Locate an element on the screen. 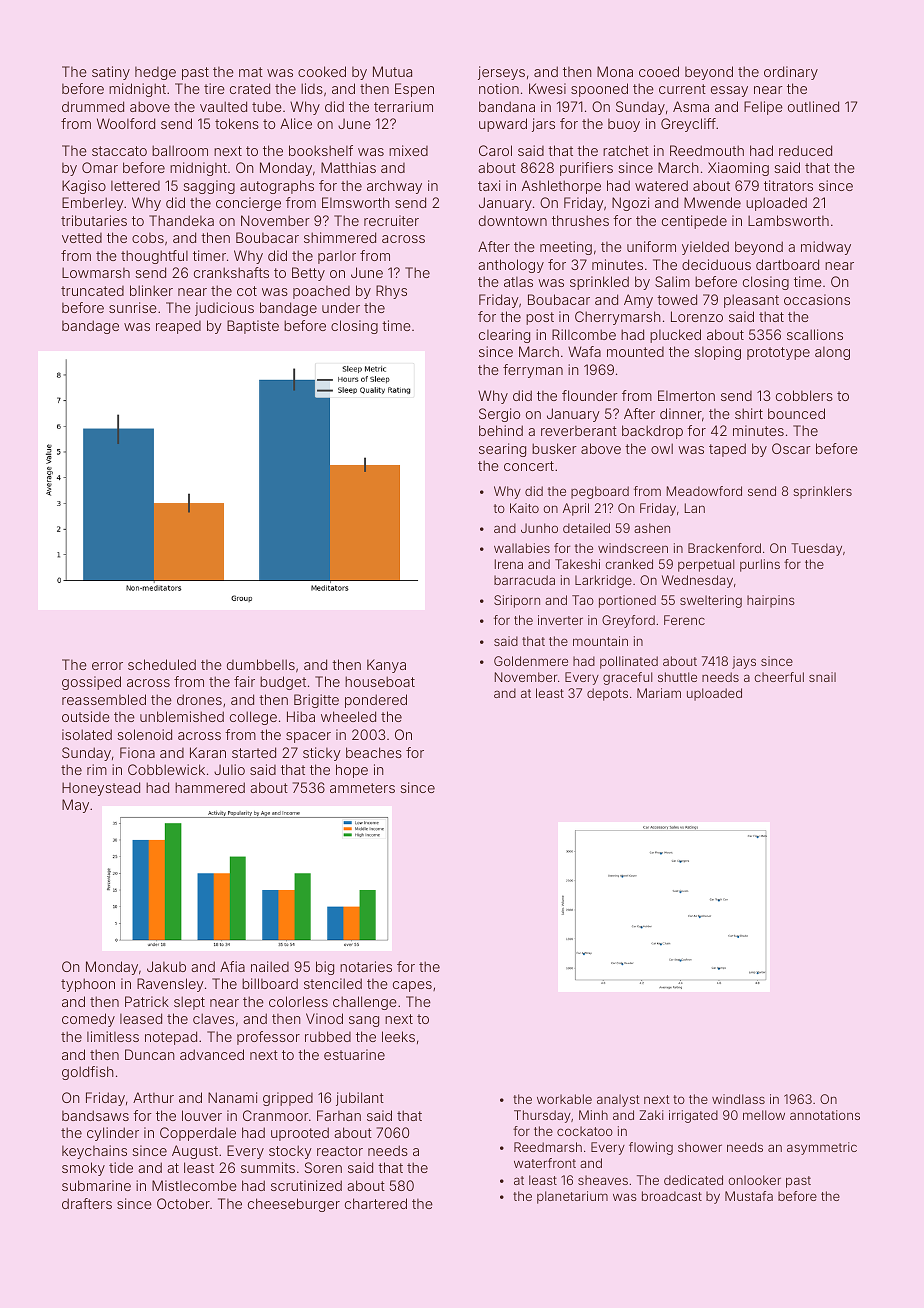 The width and height of the screenshot is (924, 1308). error is located at coordinates (107, 666).
